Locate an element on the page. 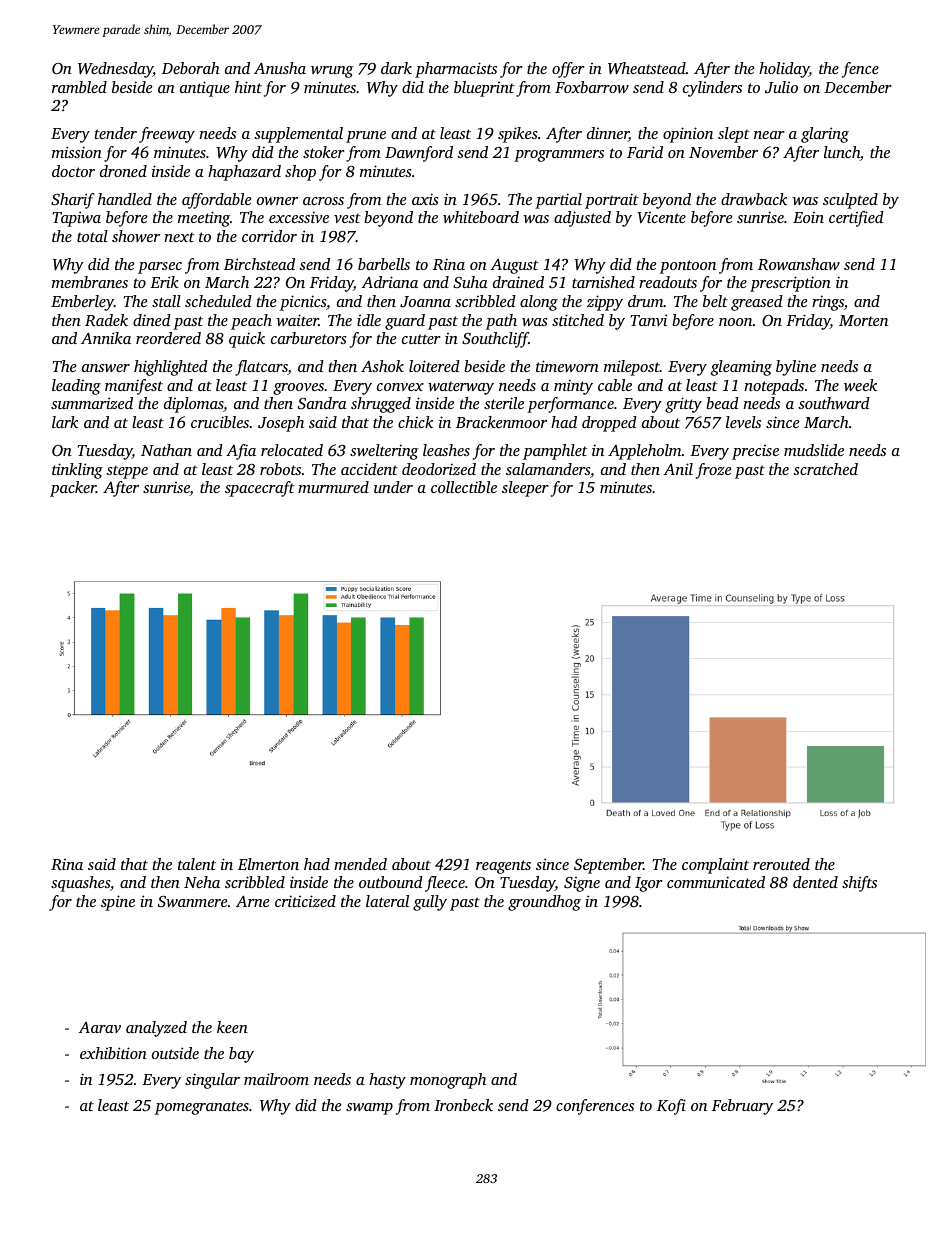 The width and height of the page is (952, 1233). membranes is located at coordinates (90, 282).
